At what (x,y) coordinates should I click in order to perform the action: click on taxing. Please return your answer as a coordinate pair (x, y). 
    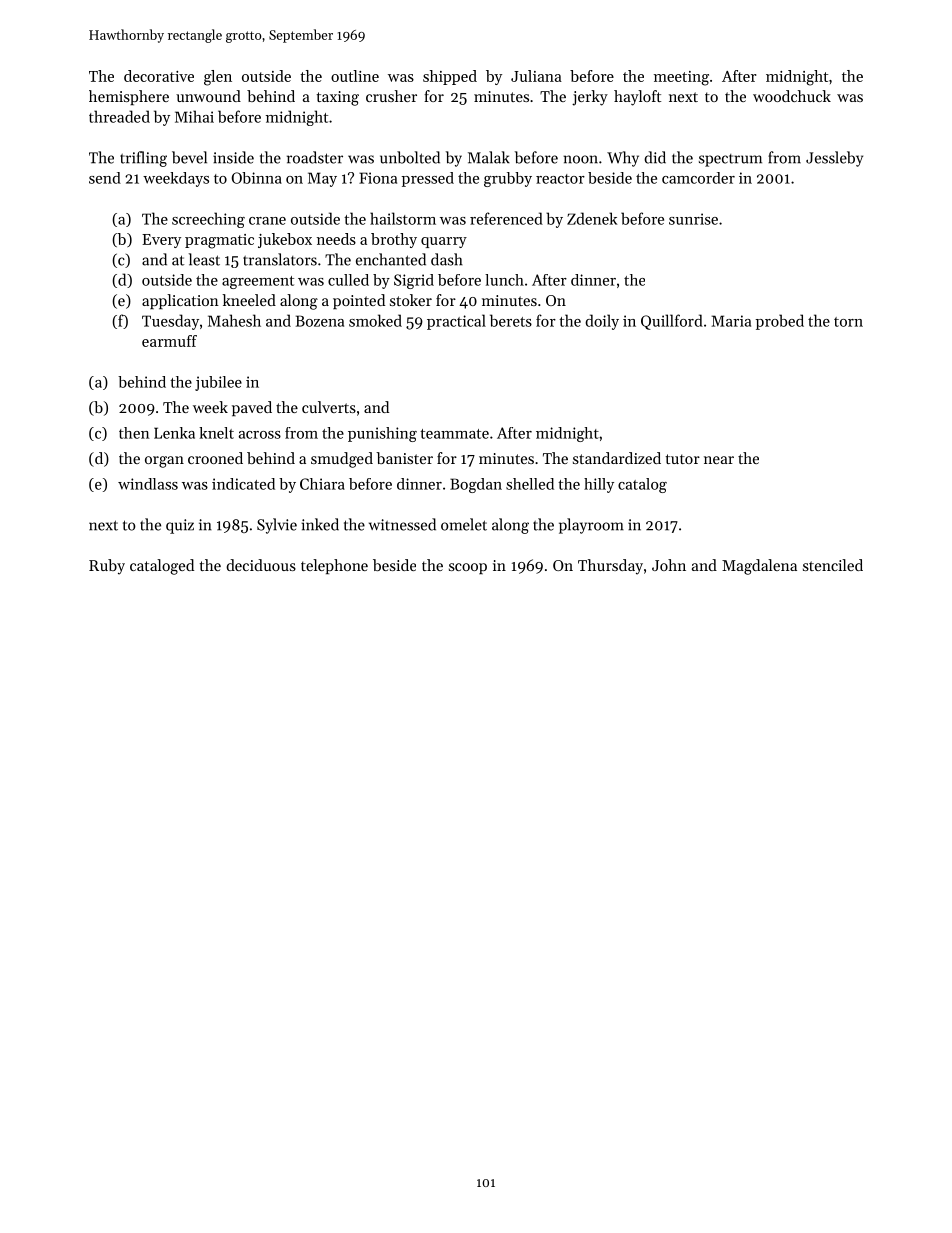
    Looking at the image, I should click on (338, 98).
